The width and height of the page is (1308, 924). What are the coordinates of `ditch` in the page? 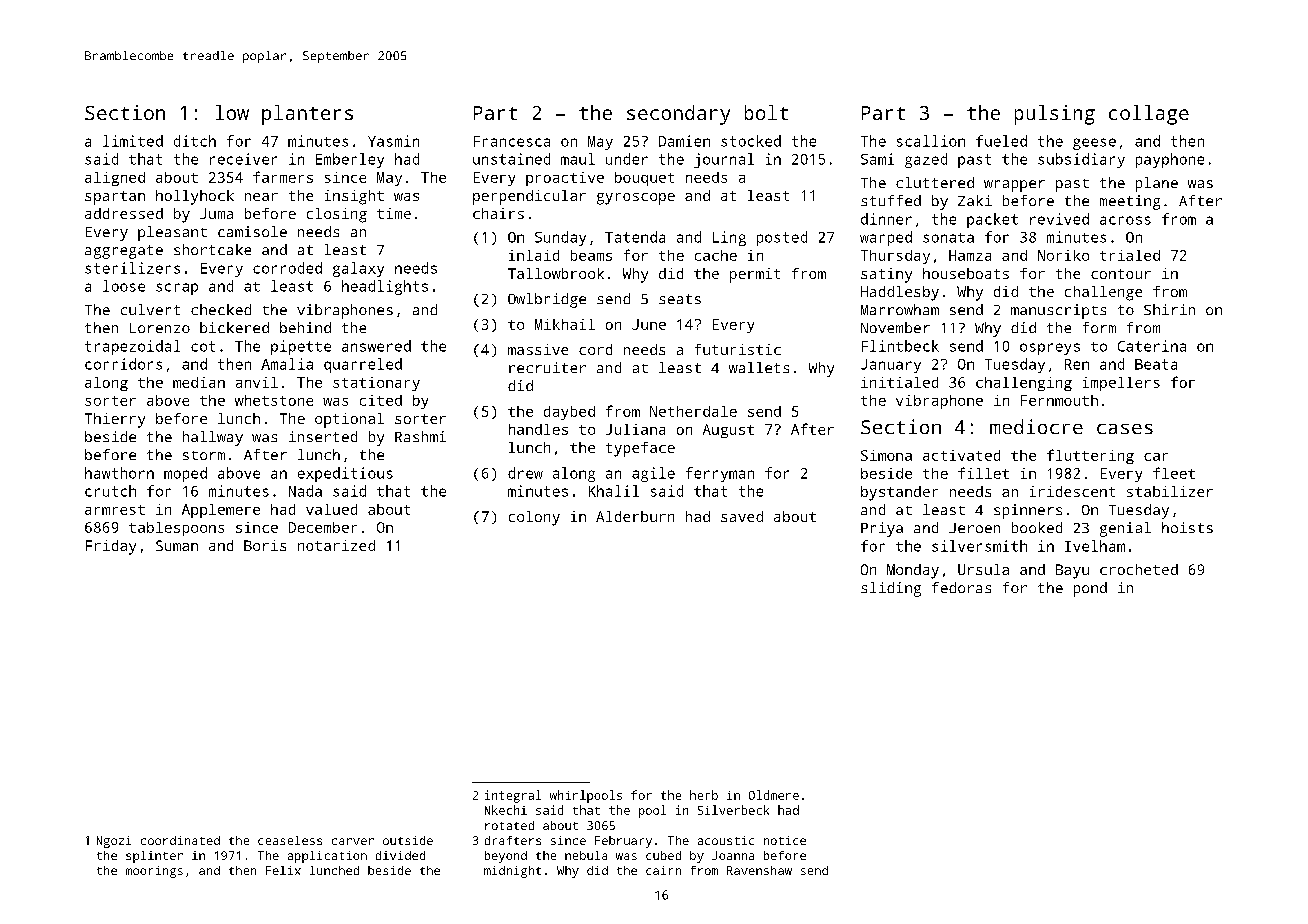 It's located at (195, 141).
